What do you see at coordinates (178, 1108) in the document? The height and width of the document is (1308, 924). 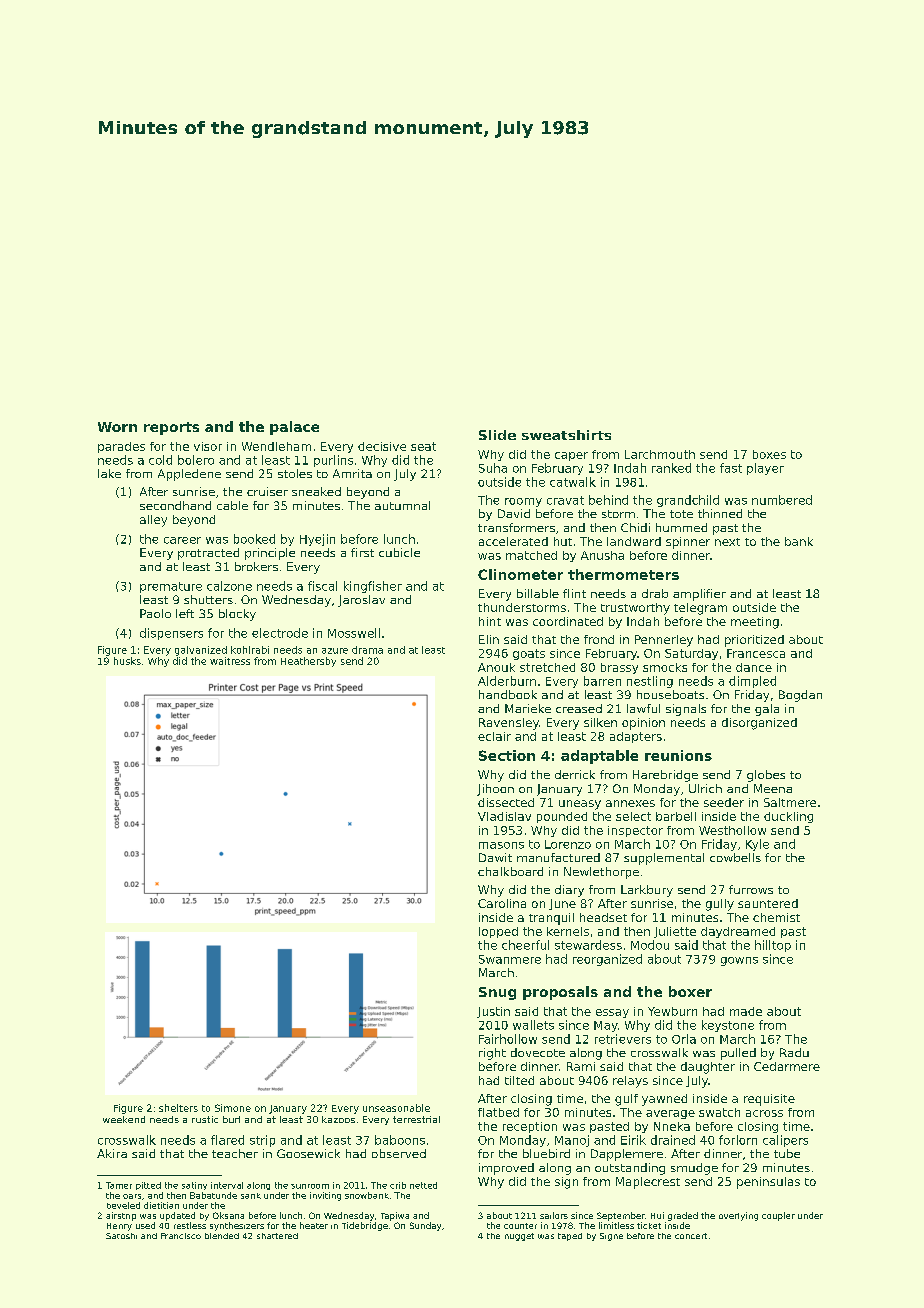 I see `shelters` at bounding box center [178, 1108].
